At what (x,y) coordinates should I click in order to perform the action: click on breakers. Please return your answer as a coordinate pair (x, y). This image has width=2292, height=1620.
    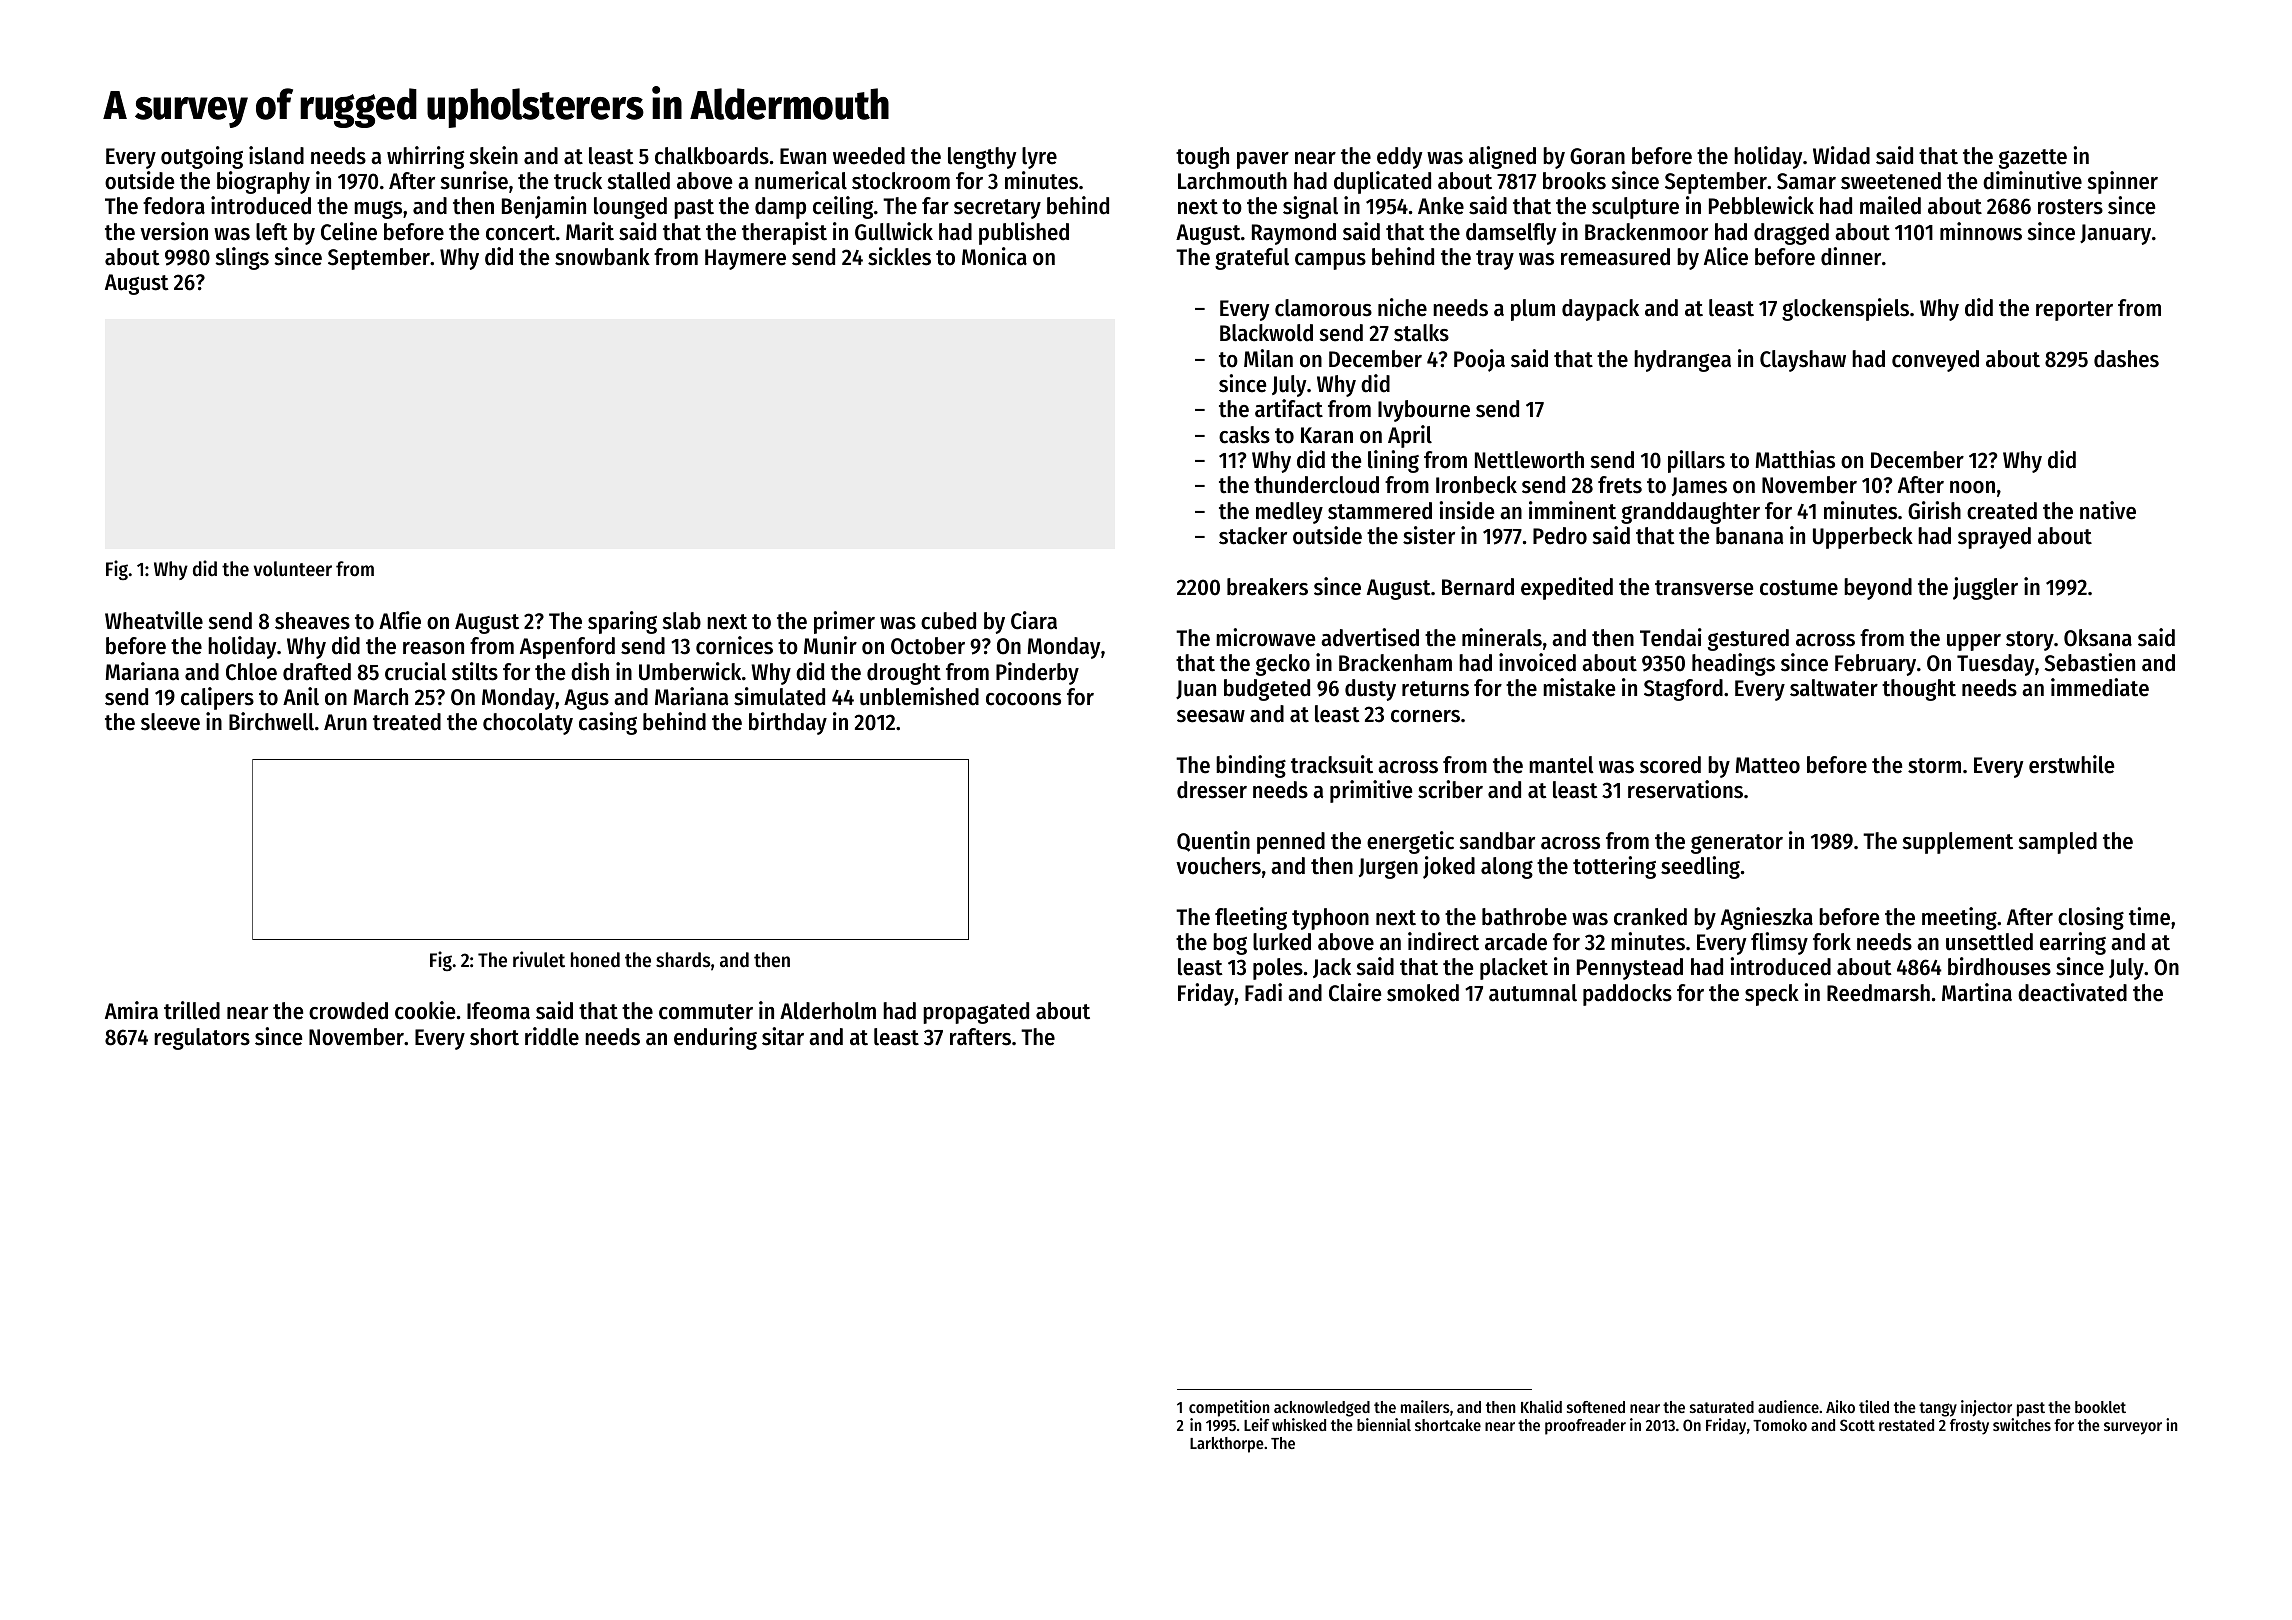
    Looking at the image, I should click on (1267, 587).
